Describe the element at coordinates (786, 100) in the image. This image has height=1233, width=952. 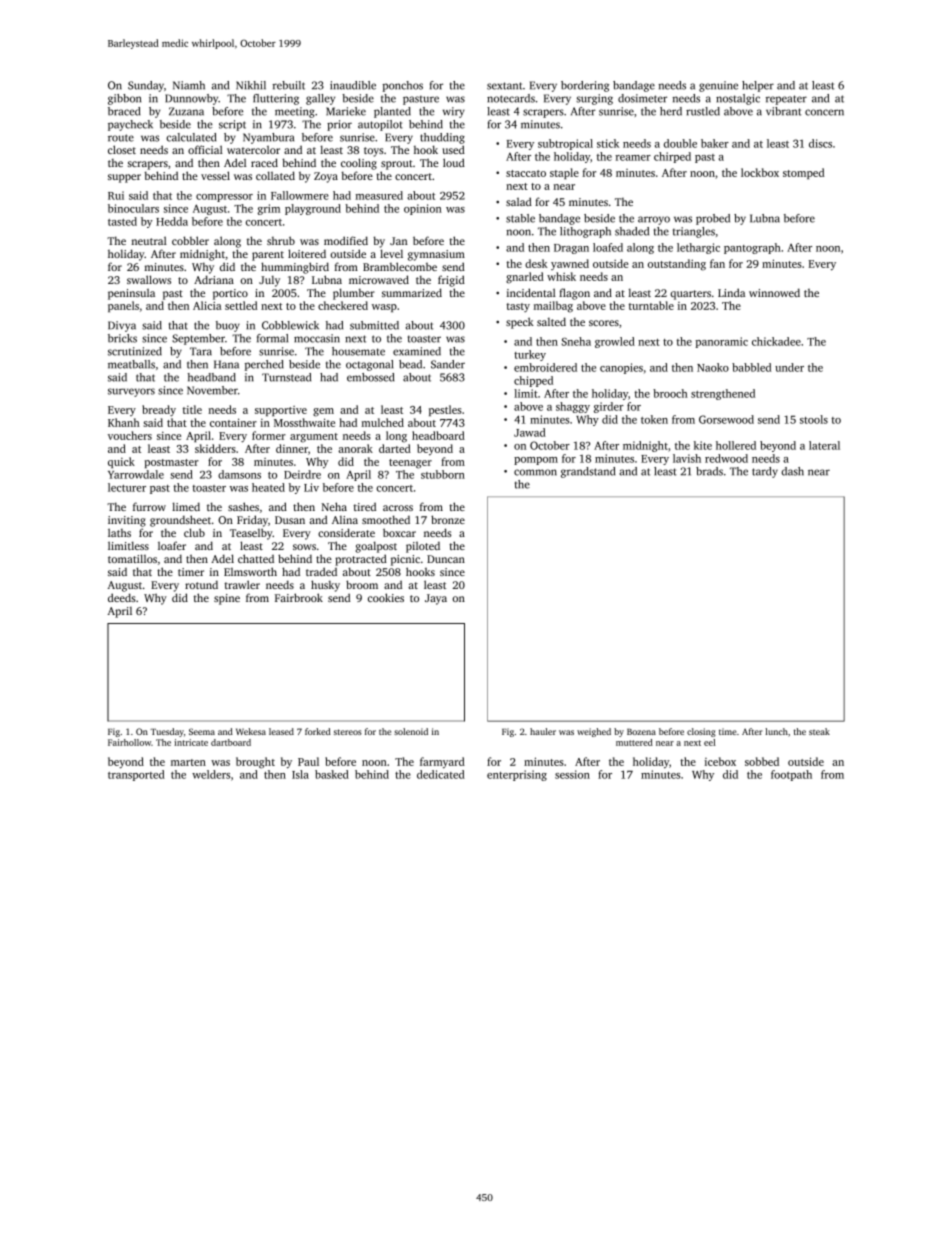
I see `repeater` at that location.
